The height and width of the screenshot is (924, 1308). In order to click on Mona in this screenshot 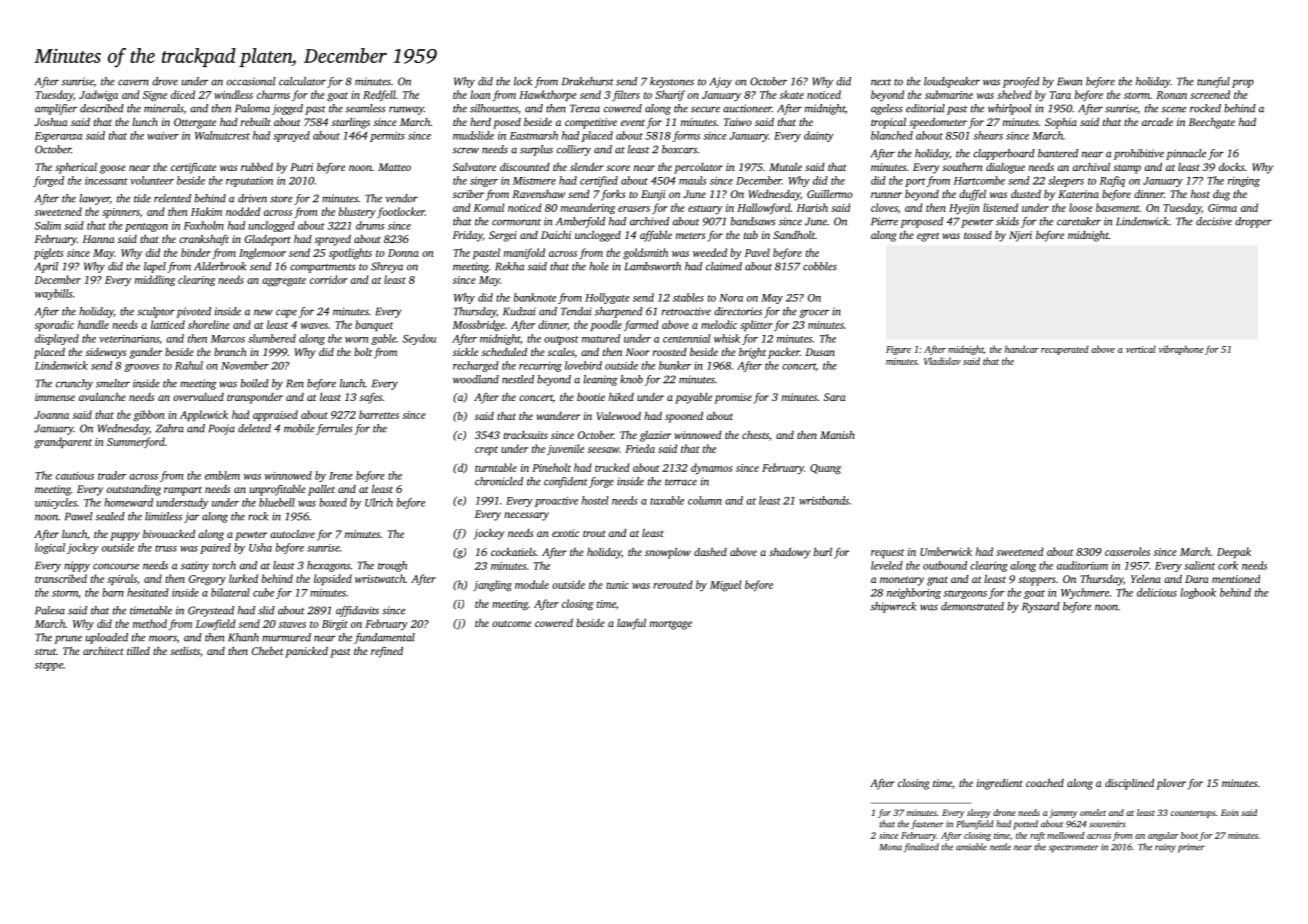, I will do `click(891, 847)`.
